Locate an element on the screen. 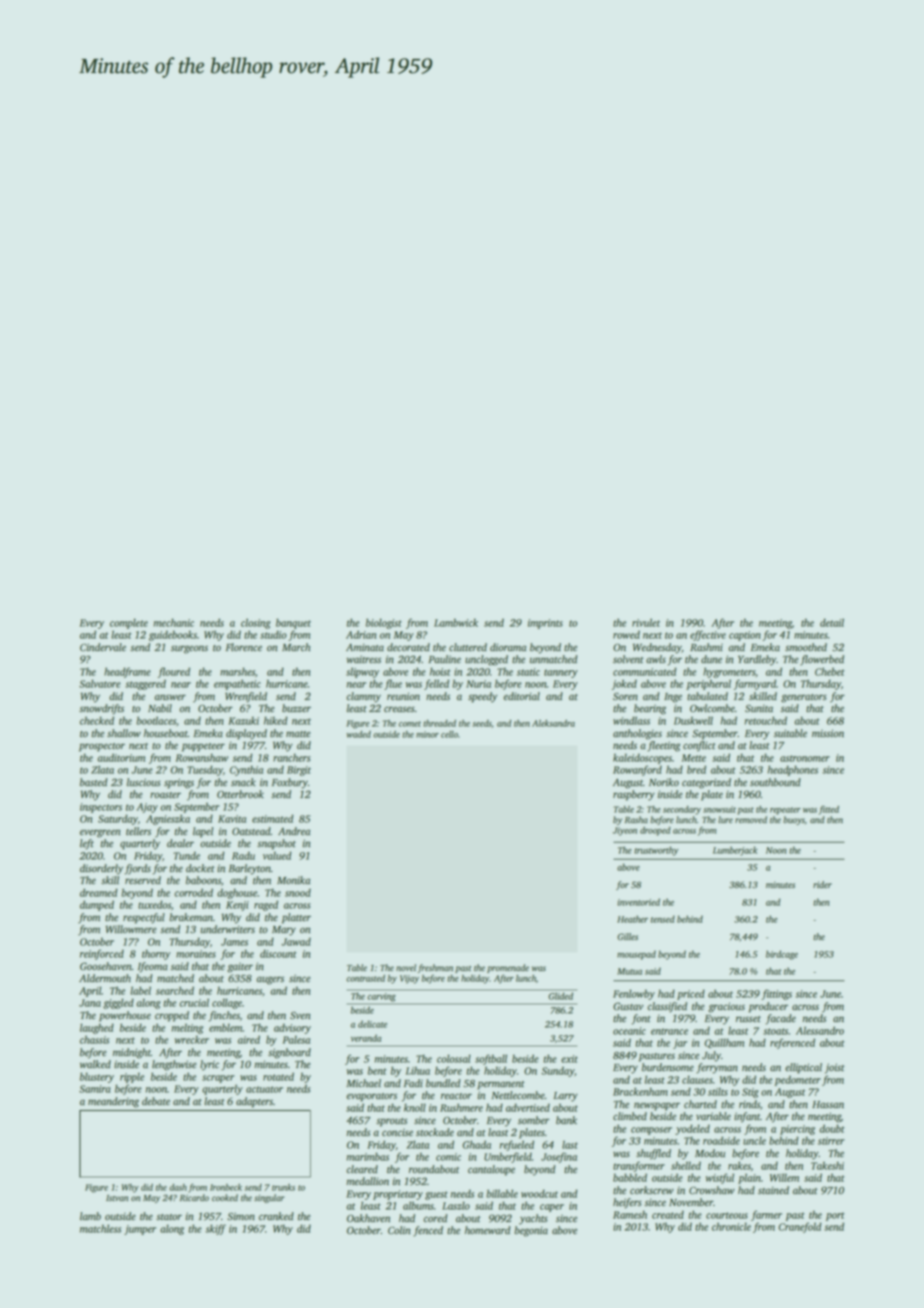 The width and height of the screenshot is (924, 1308). retouched is located at coordinates (766, 720).
